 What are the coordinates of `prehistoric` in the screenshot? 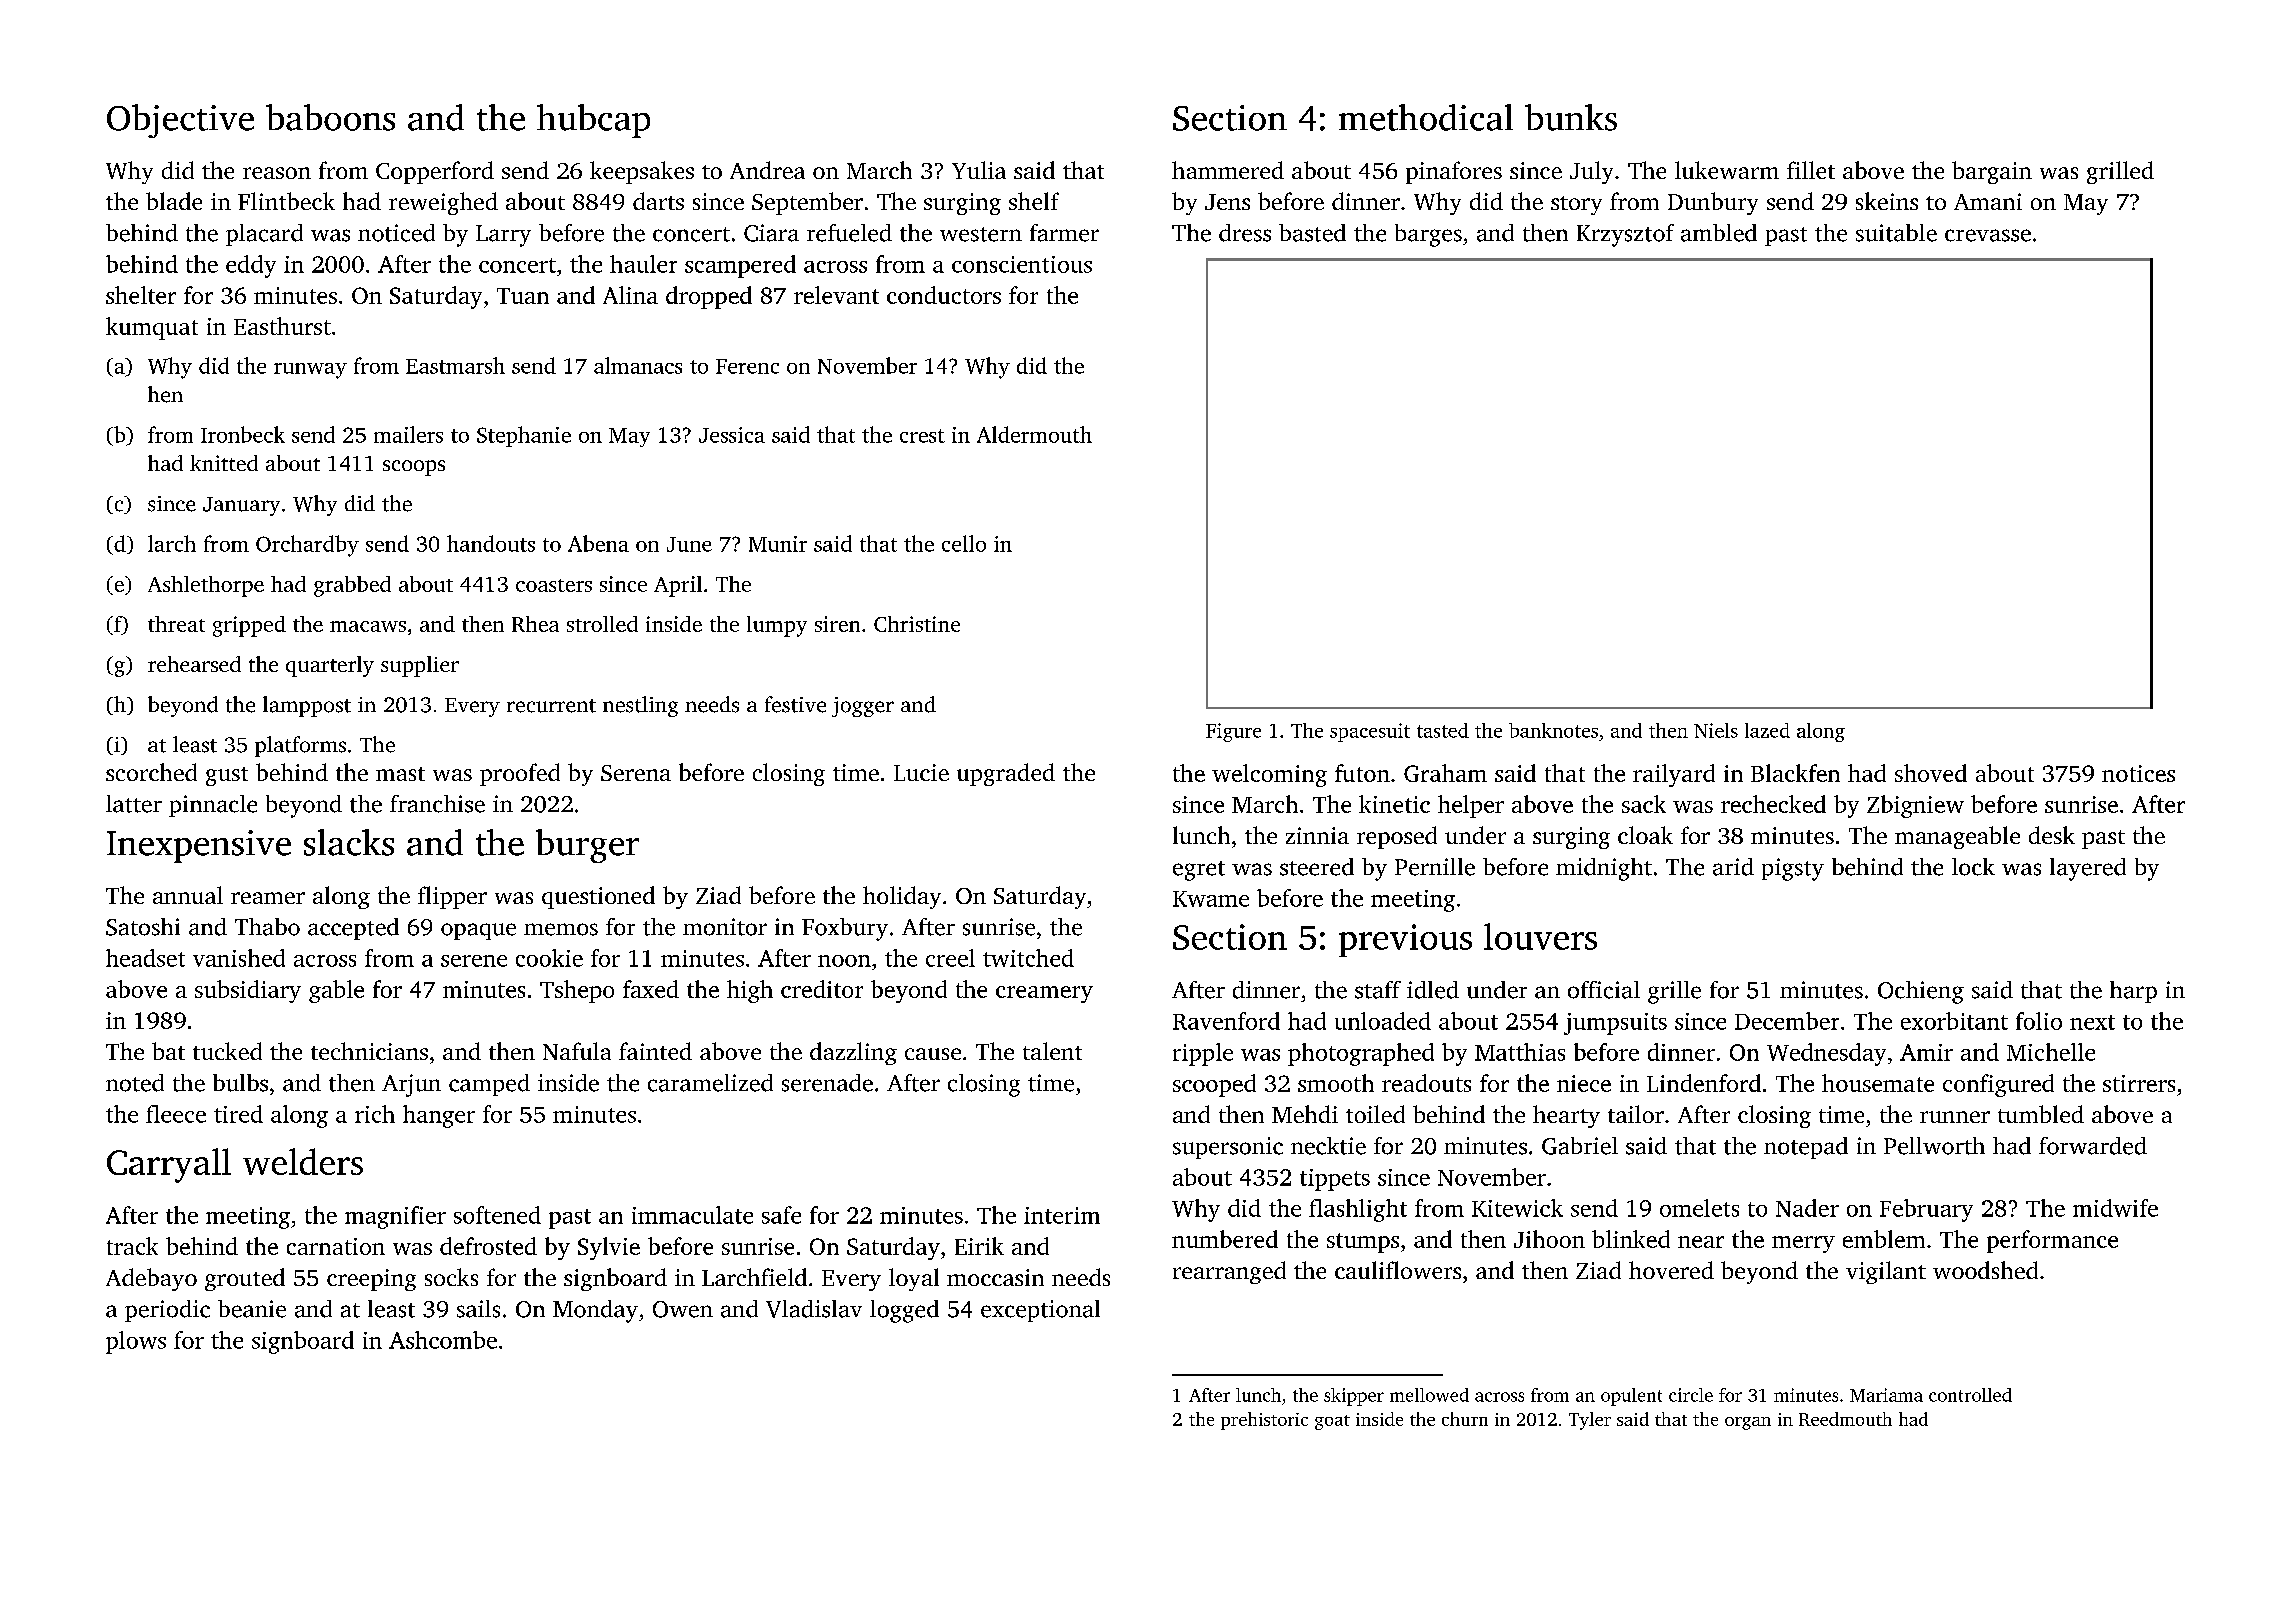 It's located at (1264, 1421).
